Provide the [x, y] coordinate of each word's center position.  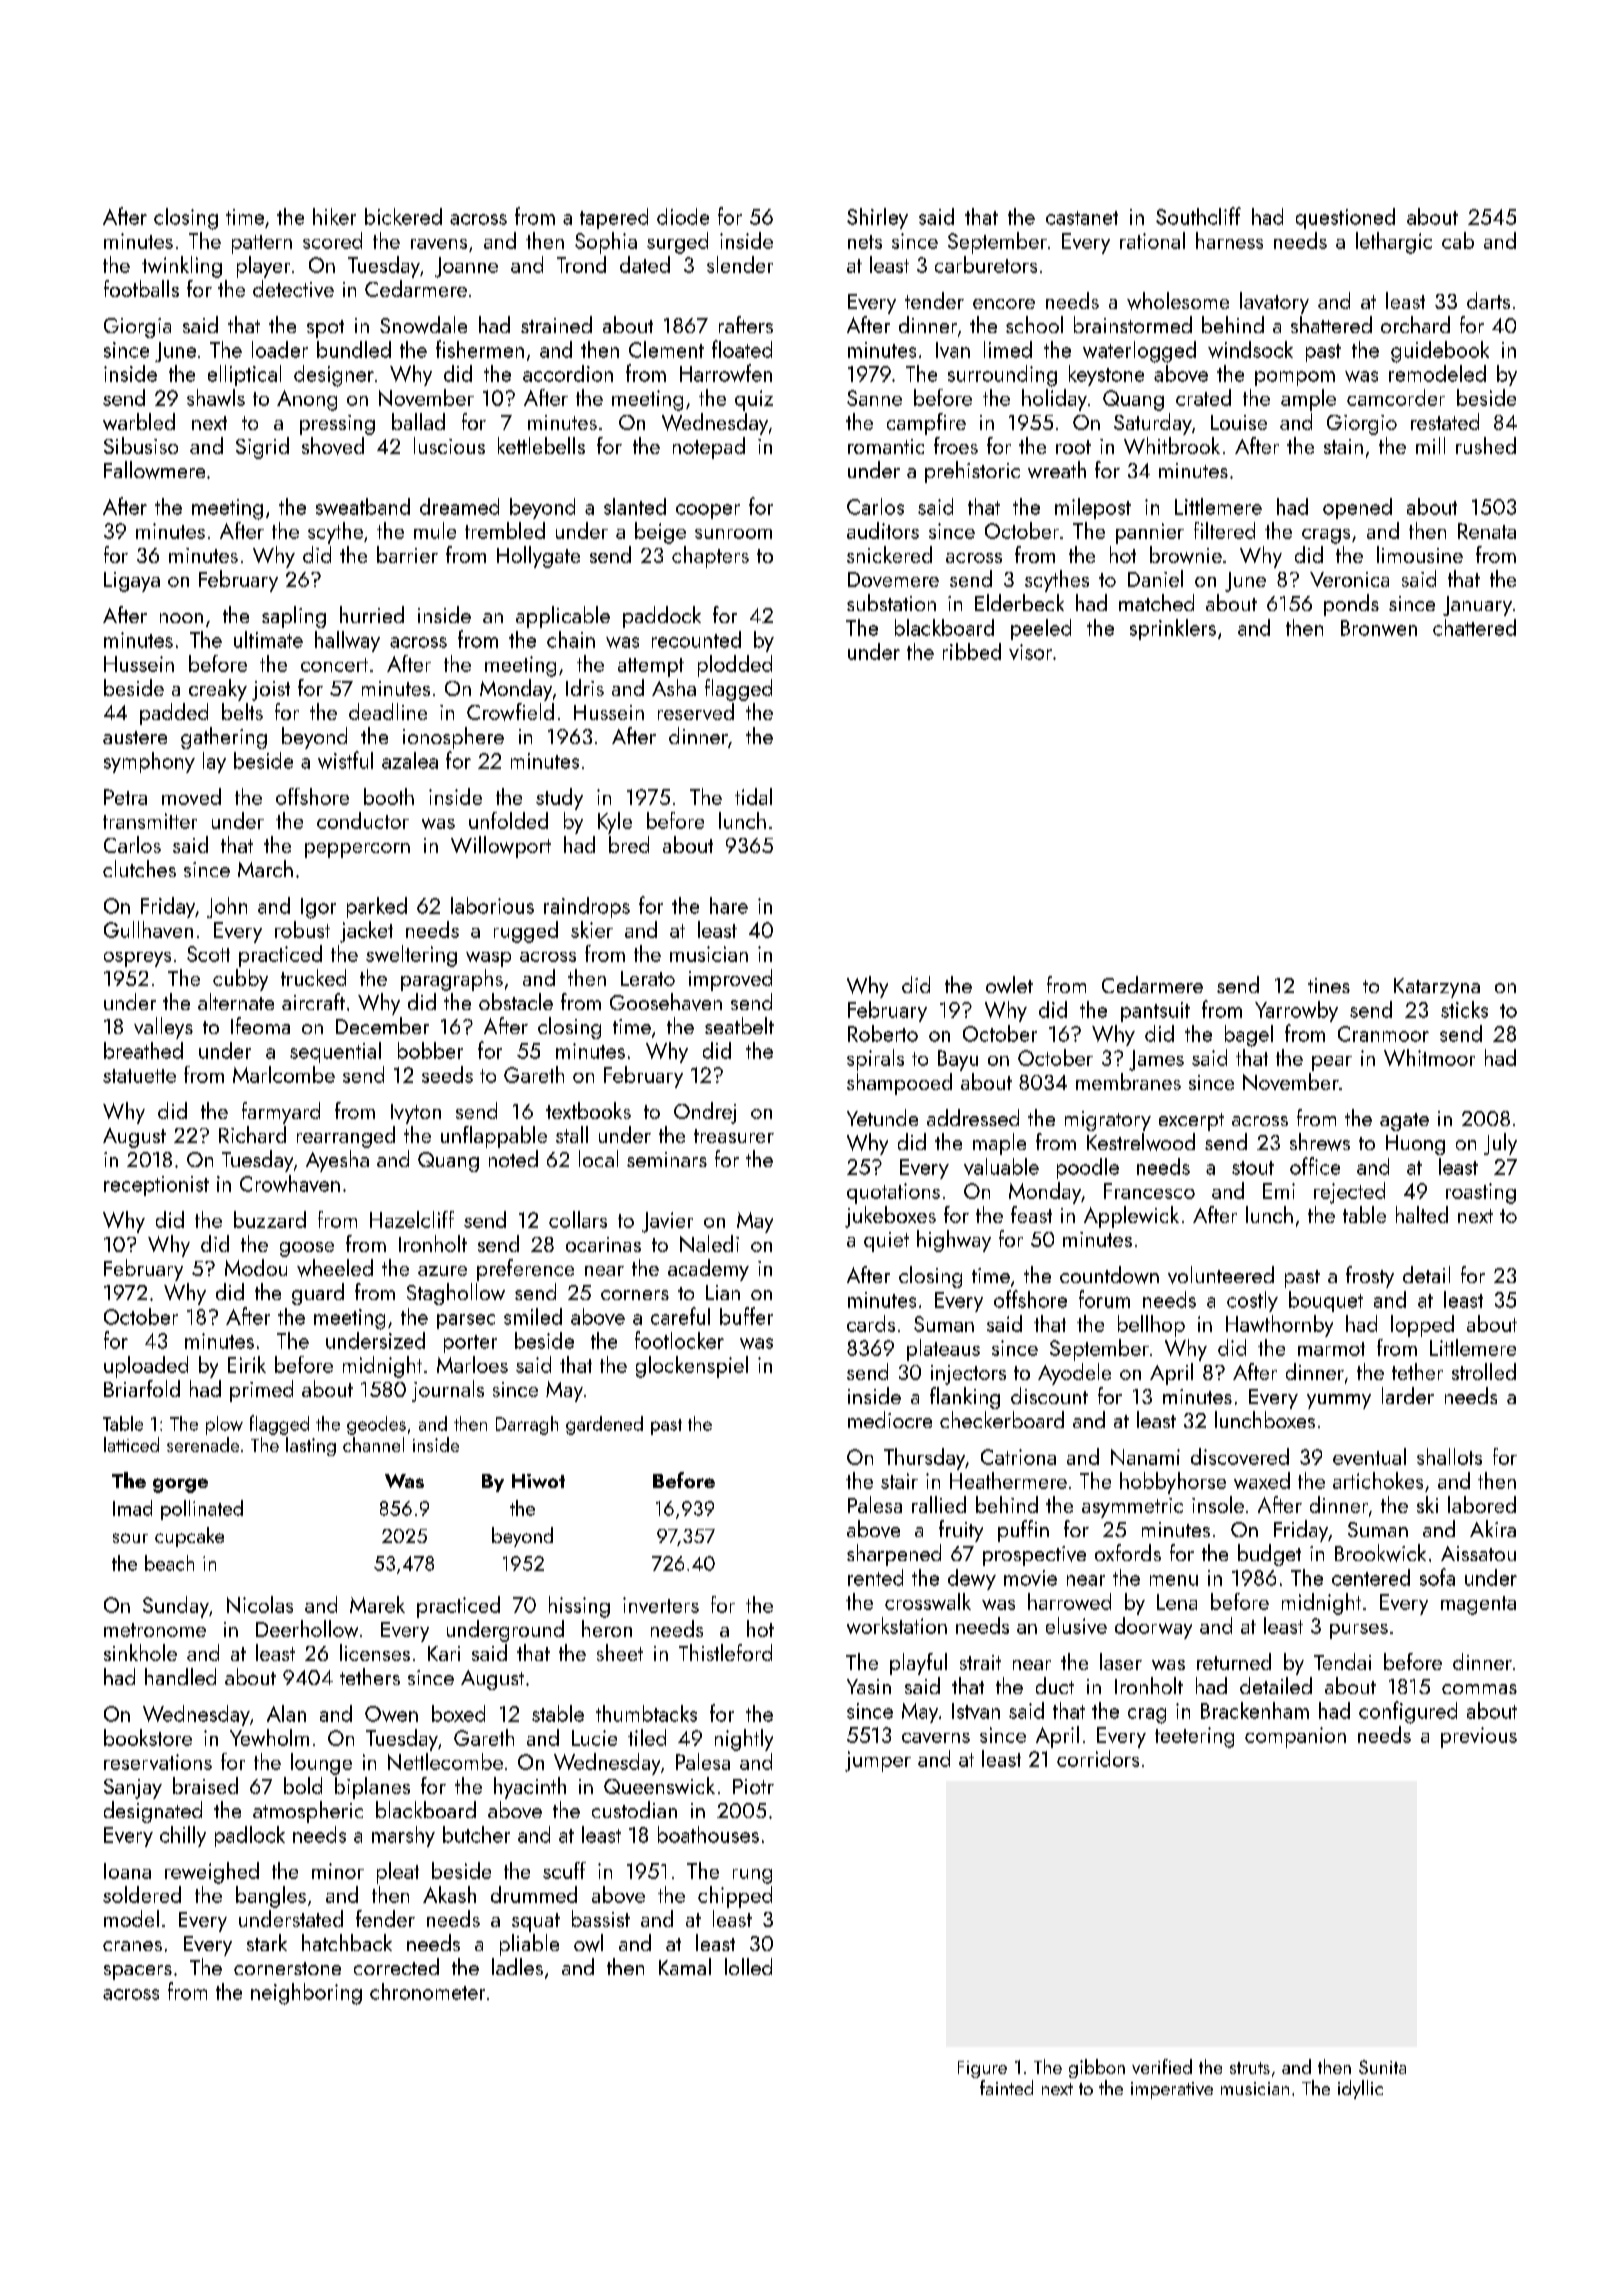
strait [980, 1662]
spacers [138, 1972]
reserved [696, 711]
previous [1479, 1737]
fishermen [480, 349]
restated [1445, 421]
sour [130, 1538]
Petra [125, 797]
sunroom [733, 534]
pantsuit [1155, 1012]
